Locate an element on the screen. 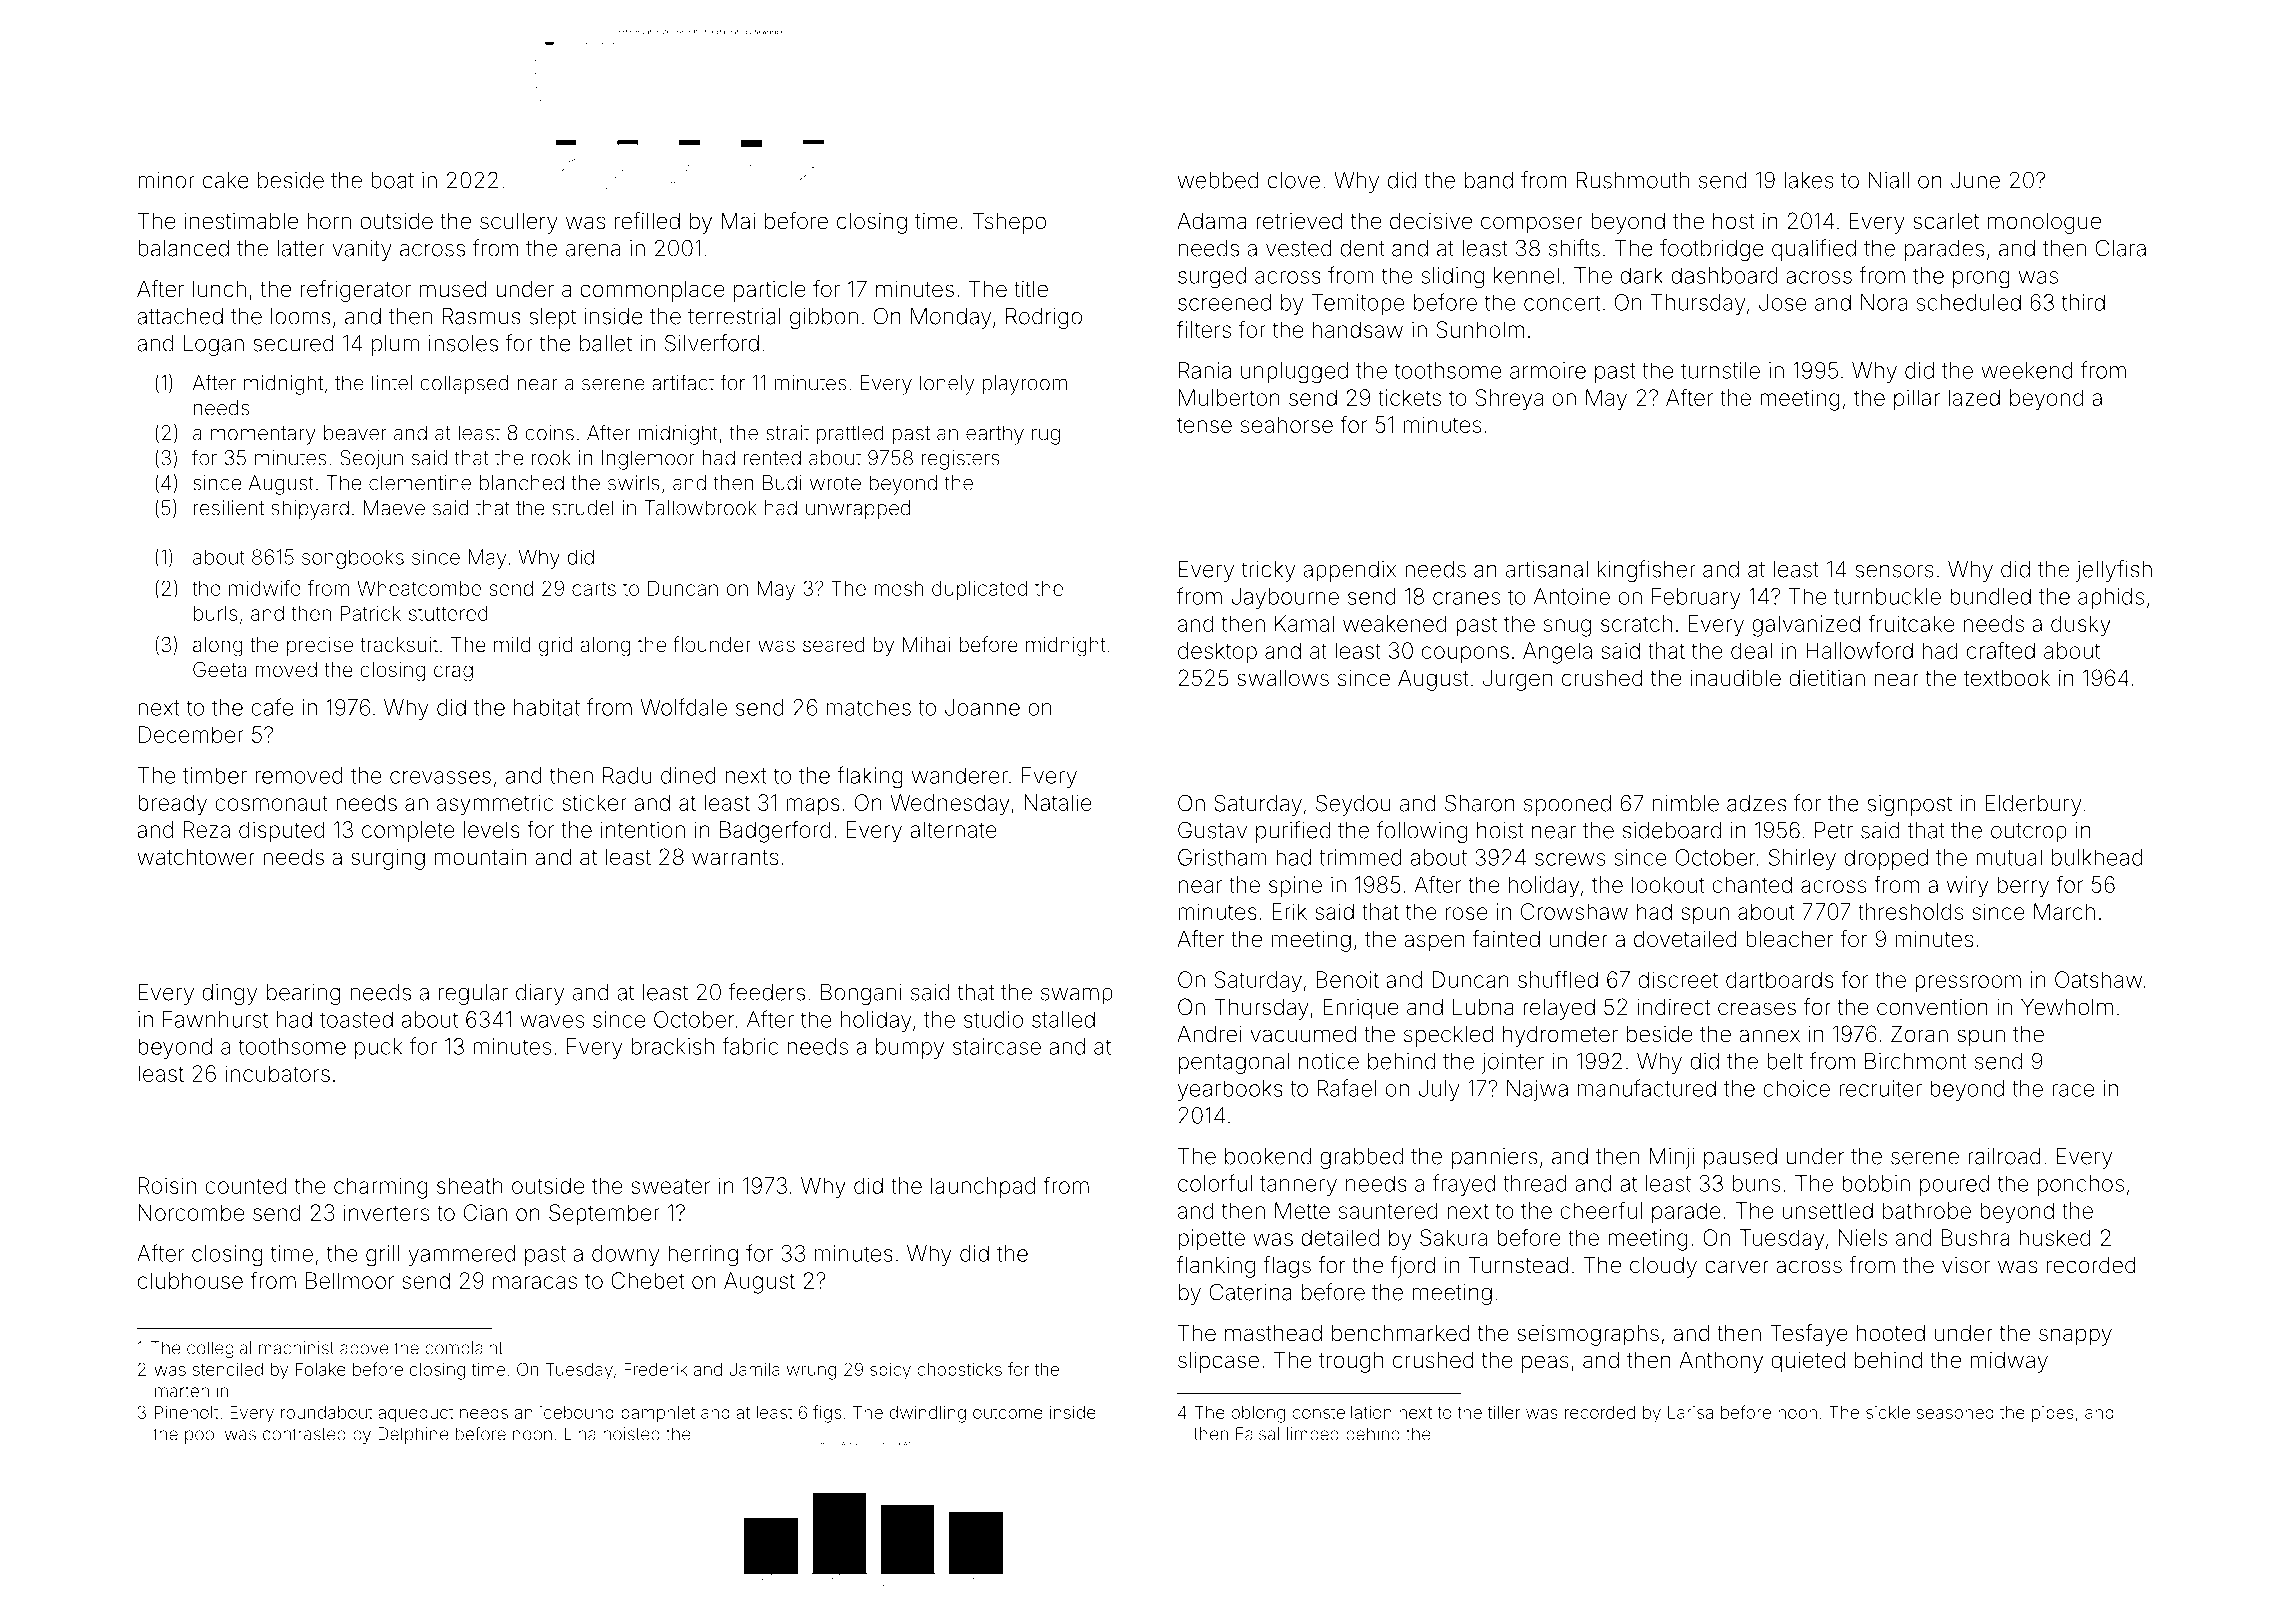 This screenshot has width=2292, height=1620. decisive is located at coordinates (1431, 221).
